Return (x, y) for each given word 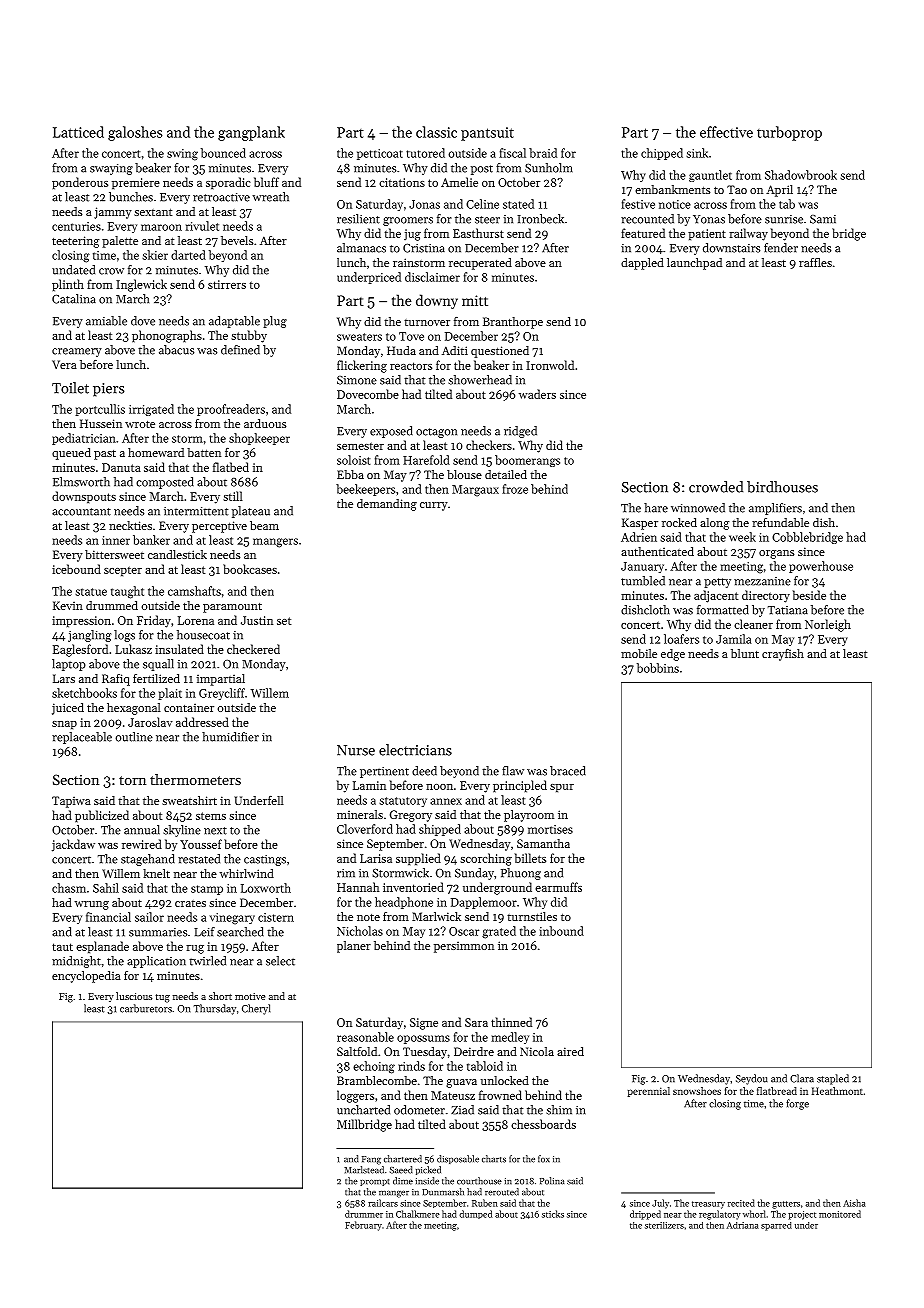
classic (436, 132)
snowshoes (697, 1091)
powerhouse (821, 567)
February (363, 1226)
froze (515, 489)
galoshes (135, 133)
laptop (69, 665)
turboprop (789, 133)
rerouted (502, 1192)
